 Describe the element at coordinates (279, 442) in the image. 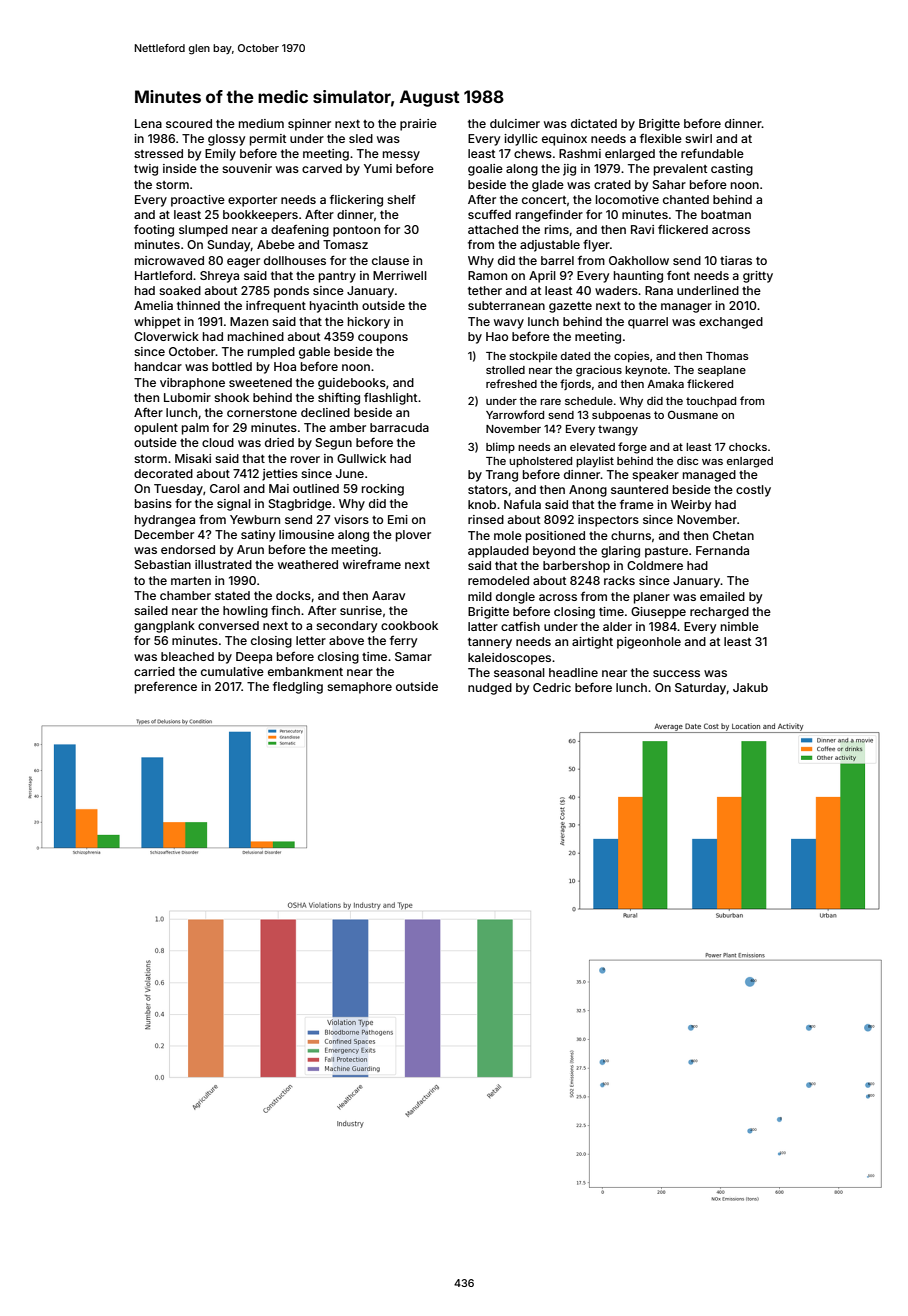

I see `dried` at that location.
